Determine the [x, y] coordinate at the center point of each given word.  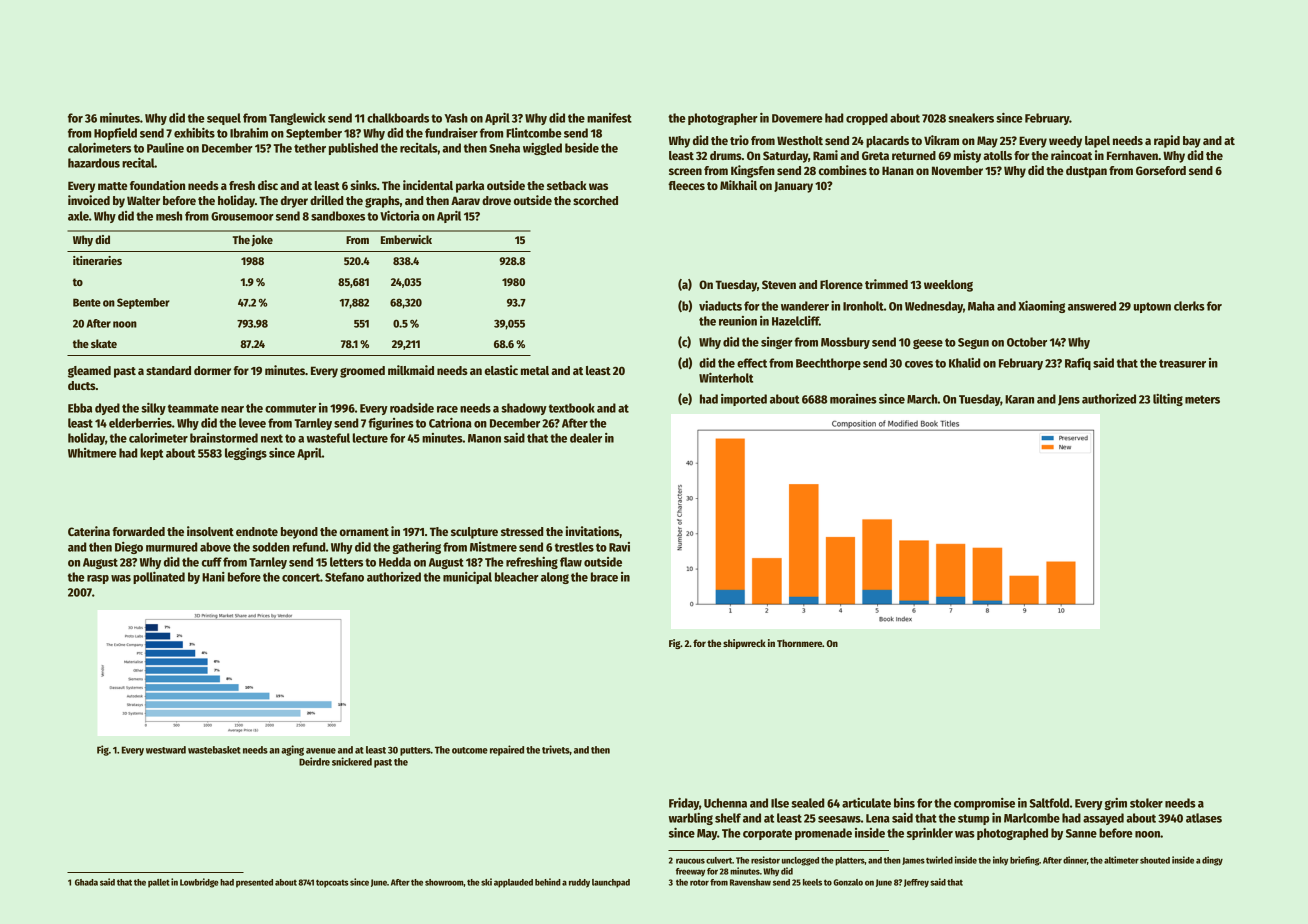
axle [78, 216]
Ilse [780, 803]
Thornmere [799, 643]
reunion [738, 321]
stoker [1146, 803]
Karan [1019, 399]
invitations [592, 531]
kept [151, 454]
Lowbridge [199, 883]
